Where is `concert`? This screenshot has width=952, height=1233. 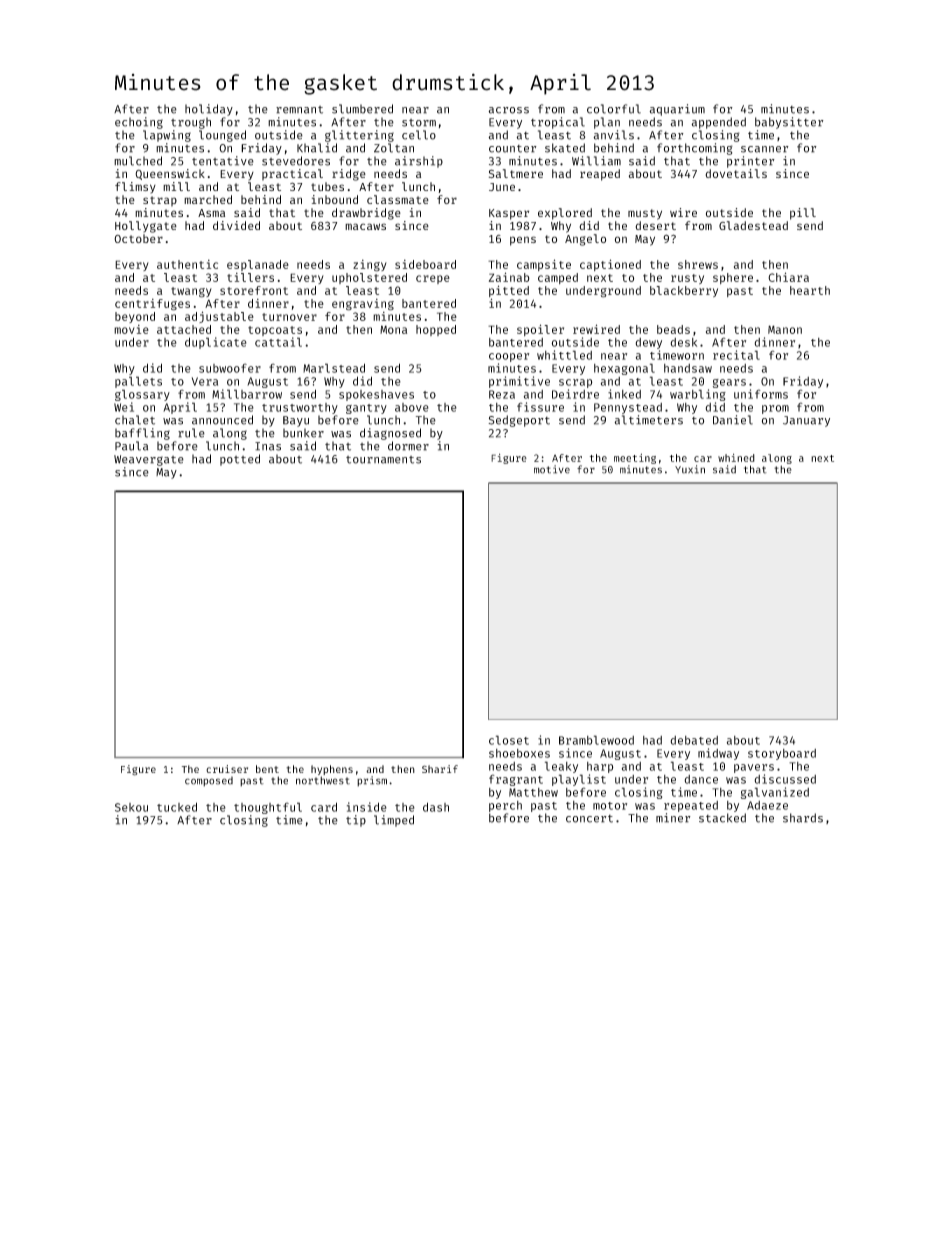 concert is located at coordinates (589, 819).
